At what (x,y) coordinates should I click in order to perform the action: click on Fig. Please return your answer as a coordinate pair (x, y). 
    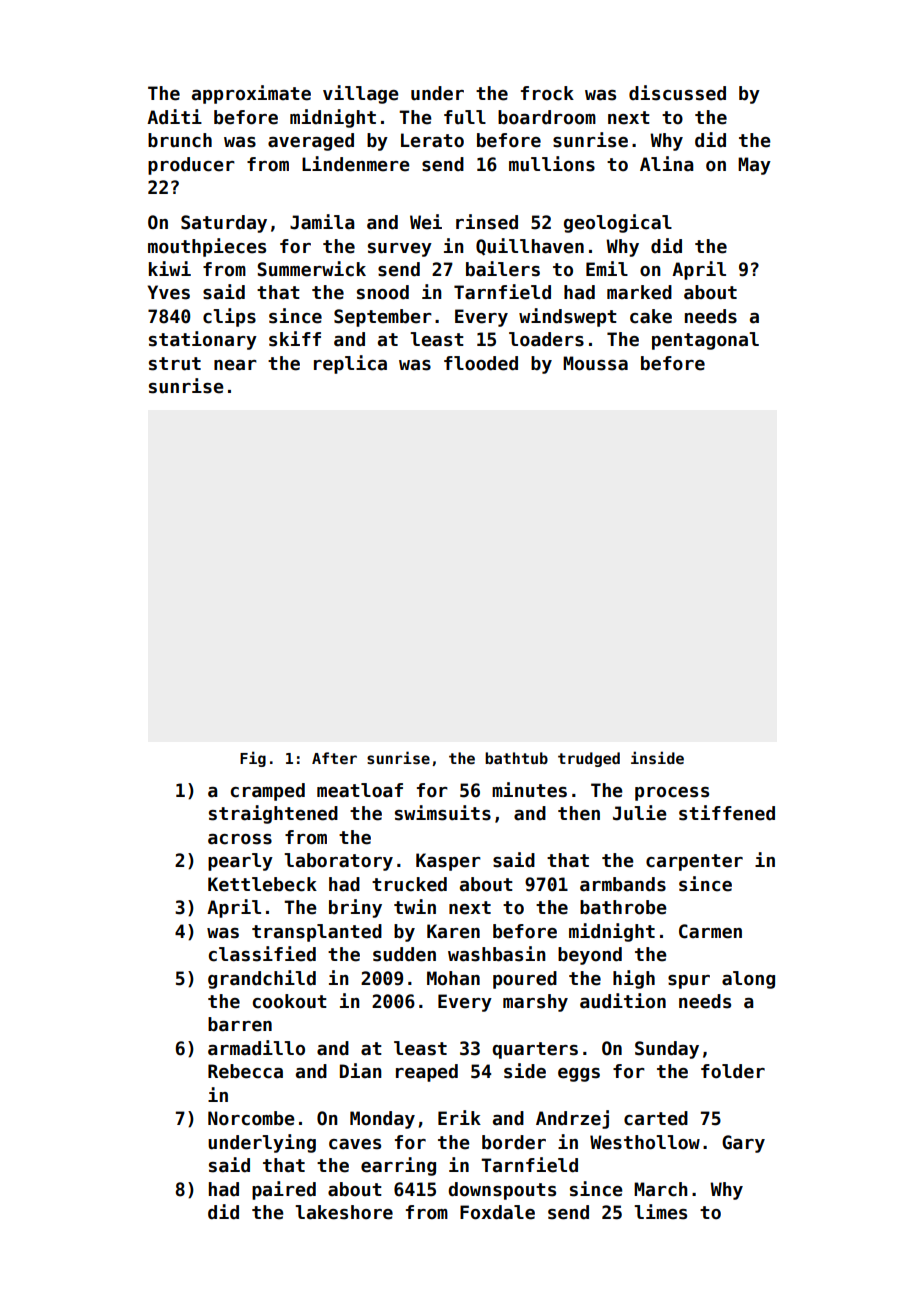
    Looking at the image, I should click on (253, 759).
